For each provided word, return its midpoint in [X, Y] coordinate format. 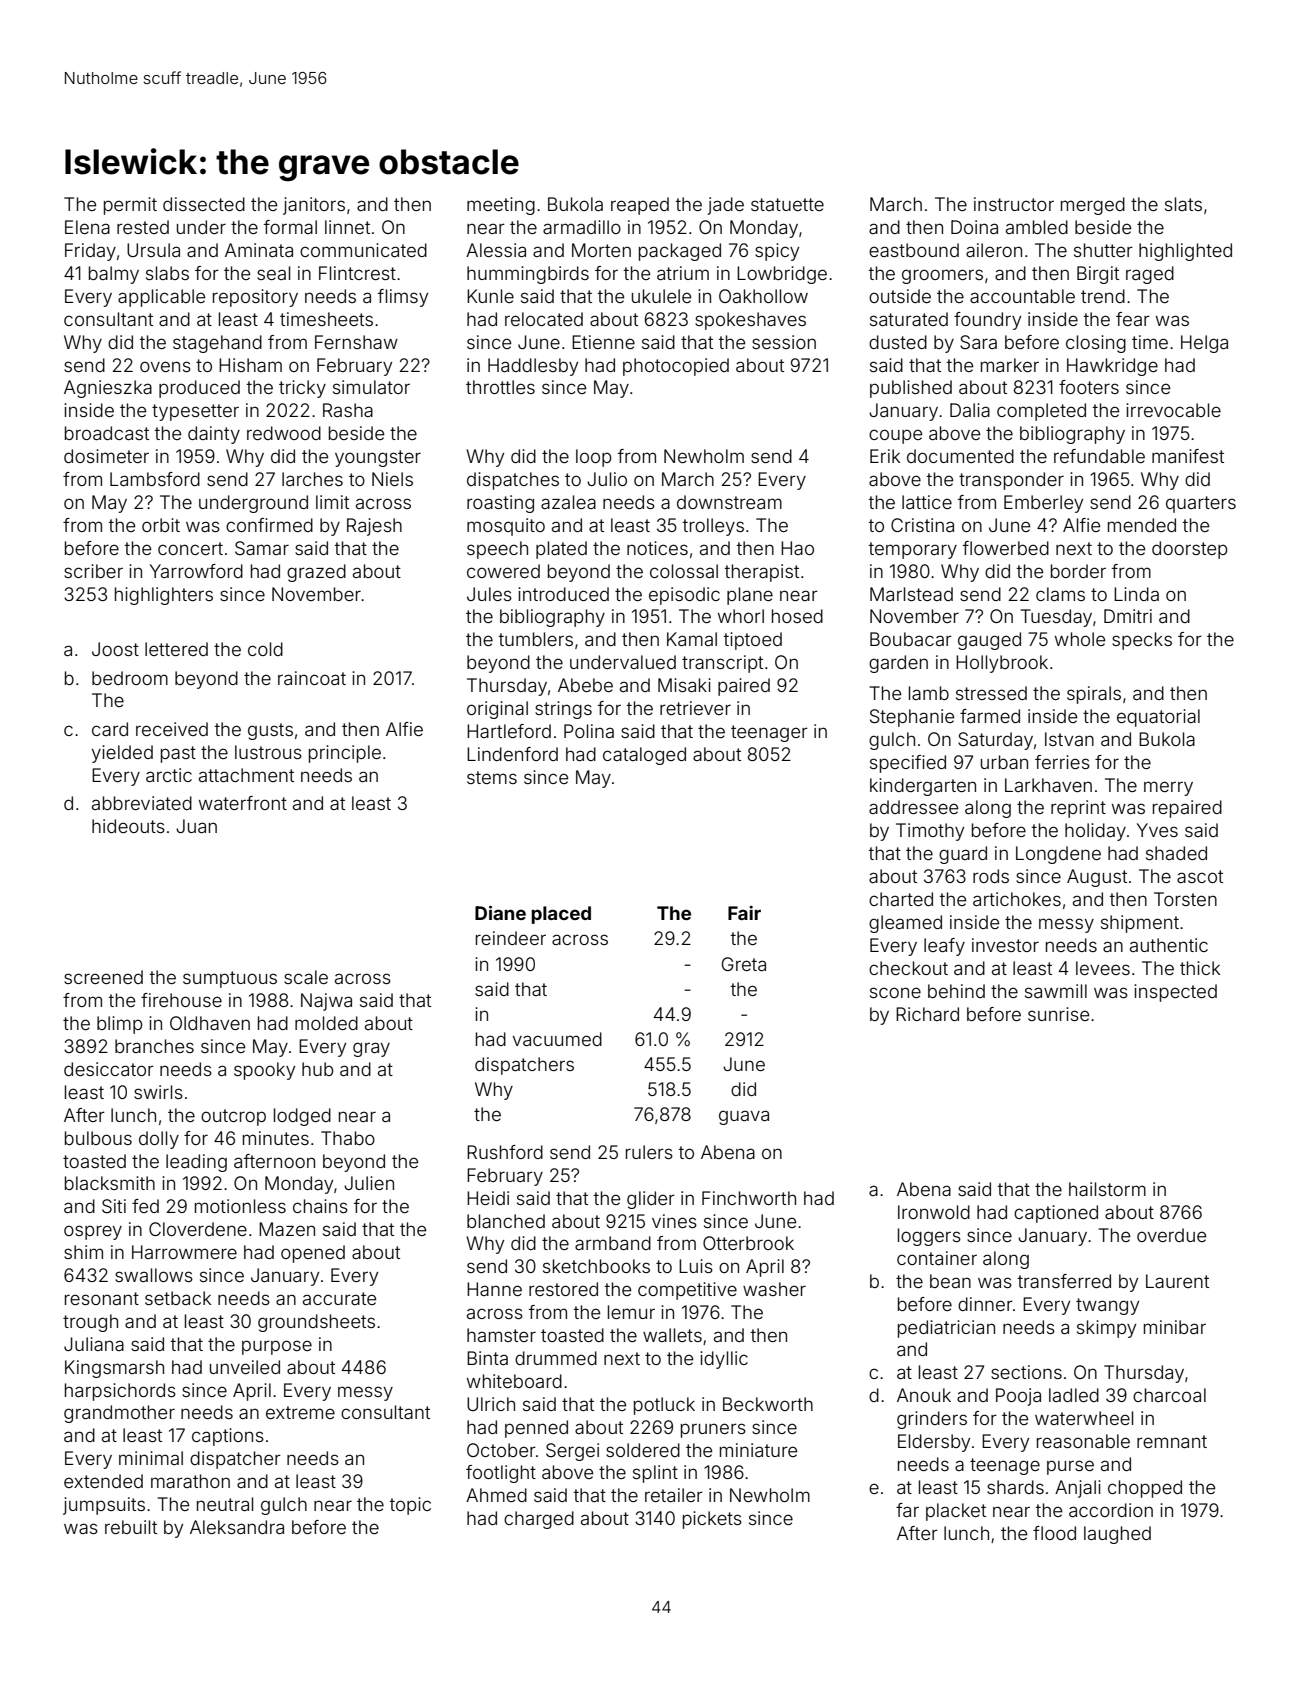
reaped [640, 206]
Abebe [585, 685]
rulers [649, 1152]
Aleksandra [237, 1527]
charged [539, 1520]
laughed [1117, 1535]
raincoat [312, 678]
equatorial [1158, 718]
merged [1093, 206]
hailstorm [1107, 1189]
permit [130, 206]
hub [318, 1069]
